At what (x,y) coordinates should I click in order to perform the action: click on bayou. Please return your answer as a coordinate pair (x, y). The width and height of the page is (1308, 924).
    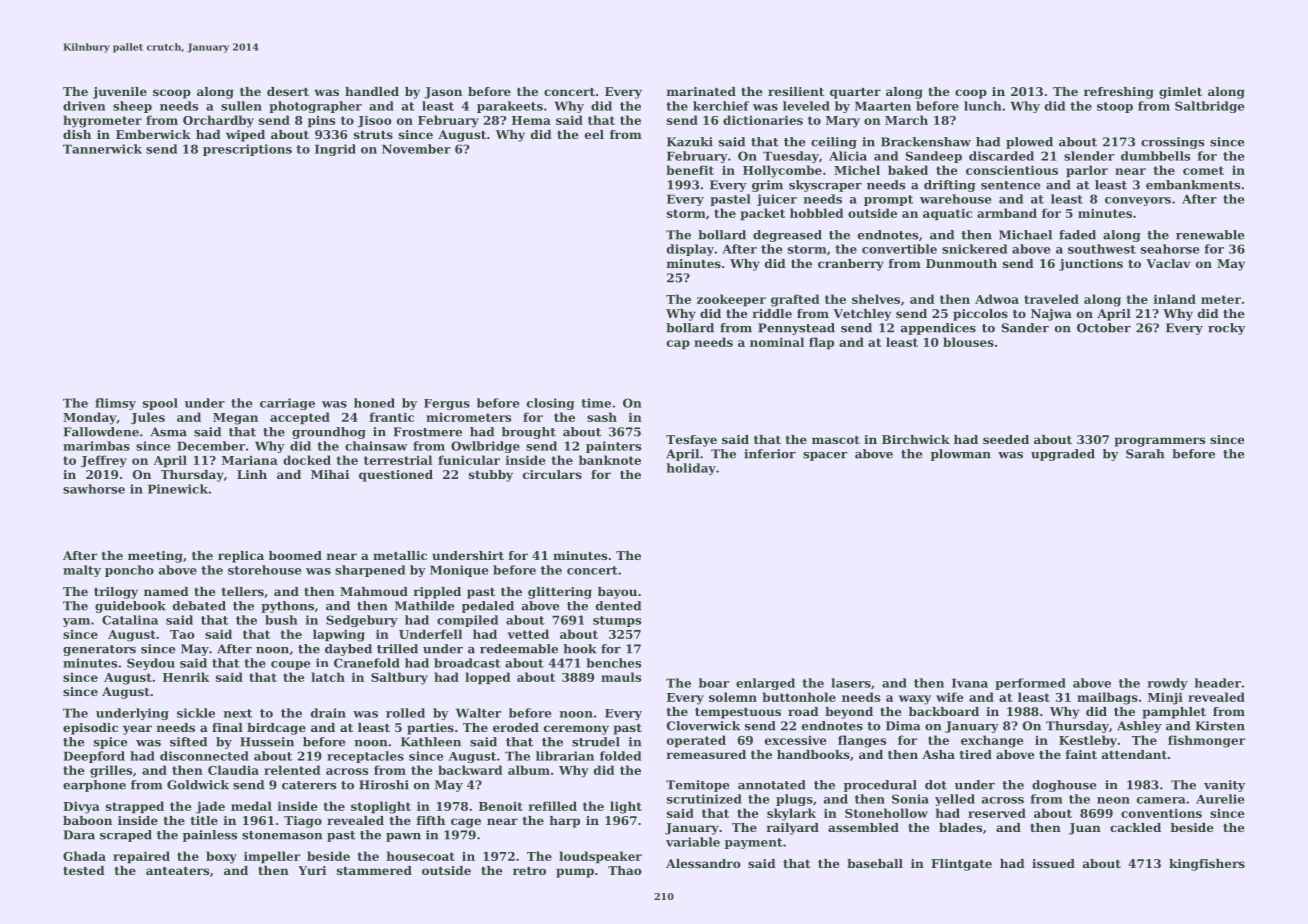
    Looking at the image, I should click on (617, 593).
